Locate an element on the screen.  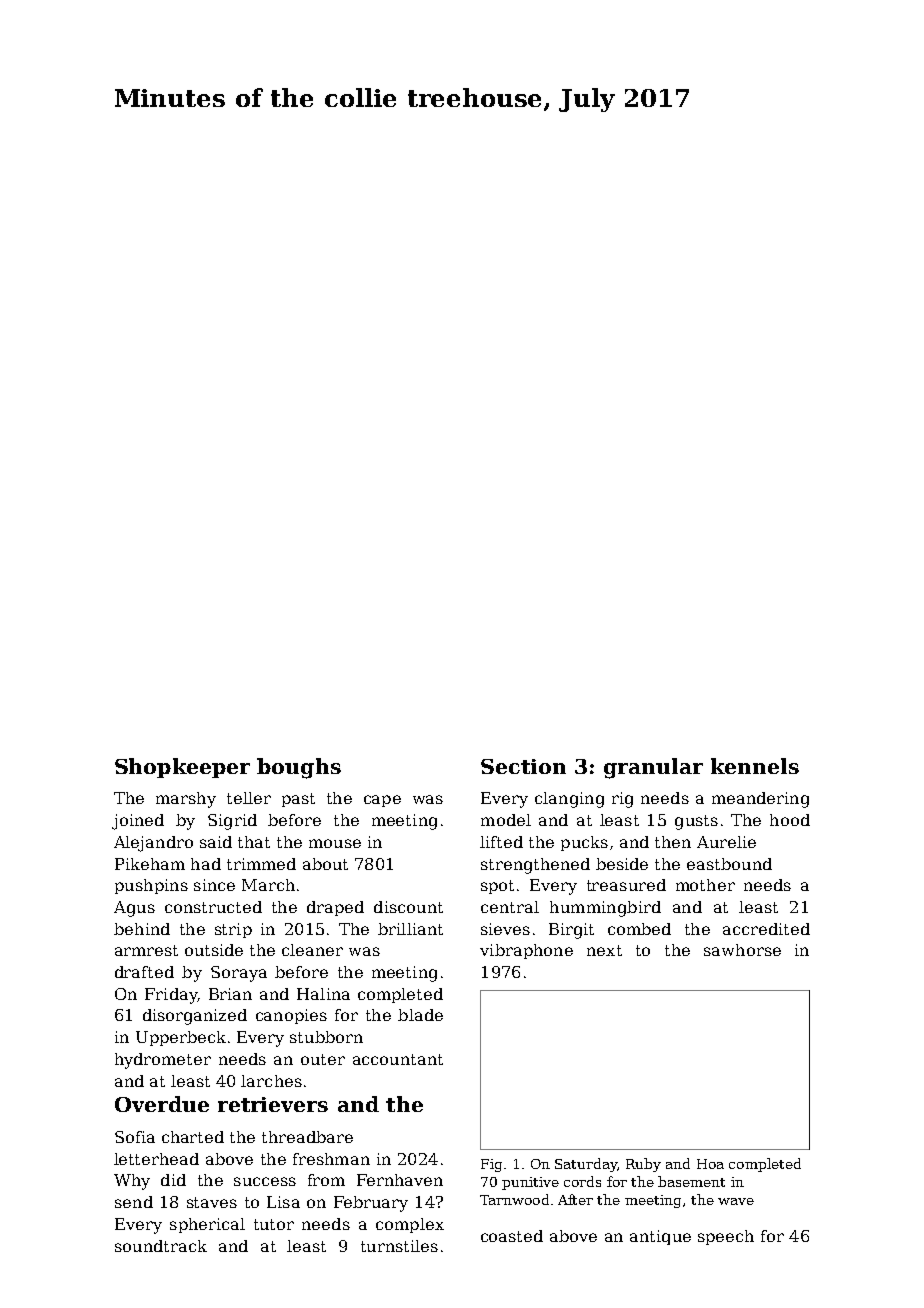
soundtrack is located at coordinates (161, 1246).
